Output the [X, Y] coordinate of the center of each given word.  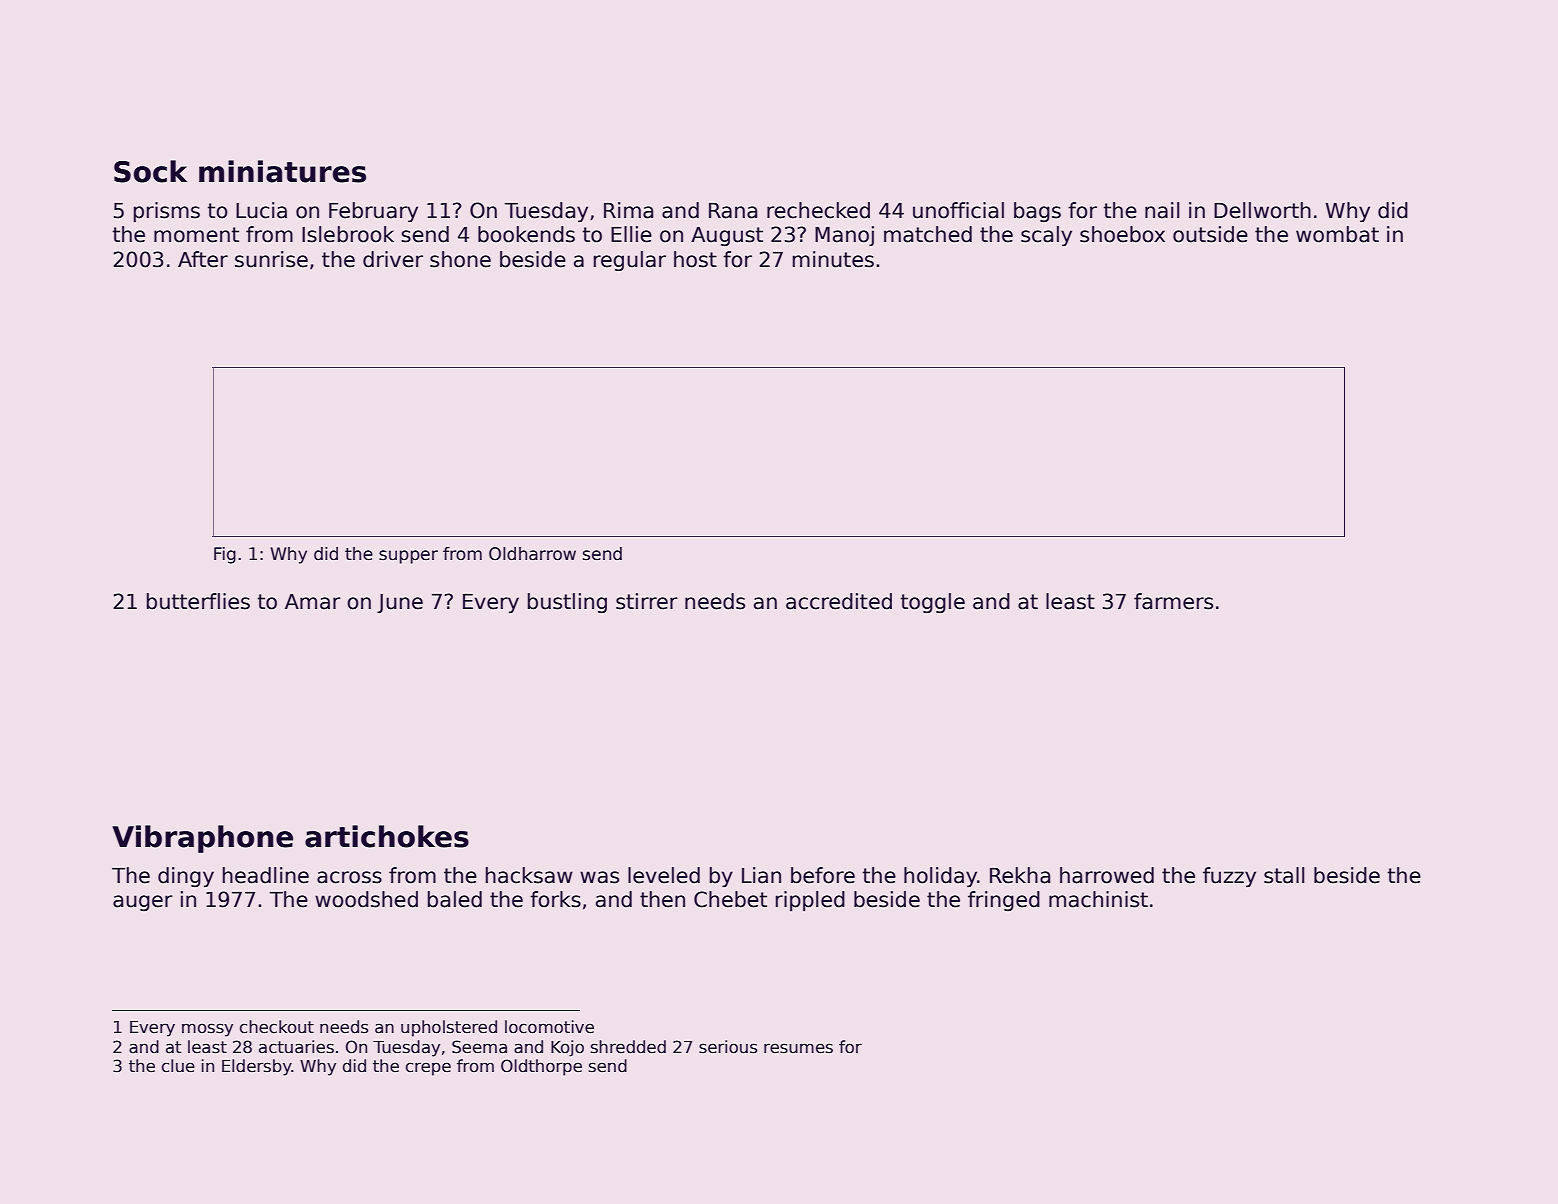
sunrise [271, 259]
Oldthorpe [541, 1067]
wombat [1337, 234]
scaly [1046, 236]
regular [630, 261]
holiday [940, 877]
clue [178, 1066]
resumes [798, 1048]
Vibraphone [202, 839]
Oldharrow [532, 554]
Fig [225, 555]
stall [1284, 875]
